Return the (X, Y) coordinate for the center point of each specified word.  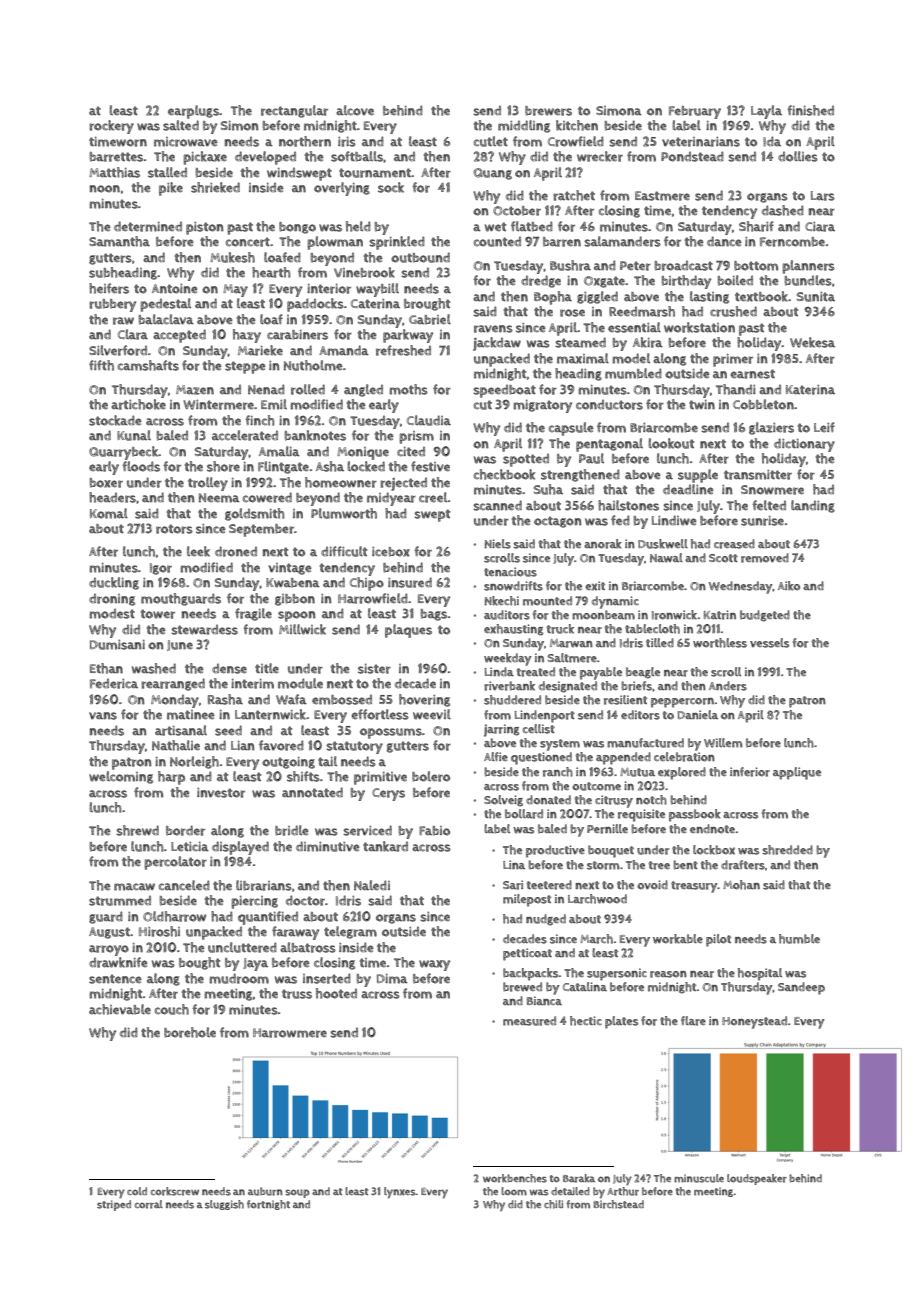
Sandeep (801, 988)
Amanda (344, 350)
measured (529, 1021)
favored (281, 745)
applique (797, 773)
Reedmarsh (642, 311)
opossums (391, 733)
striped (114, 1205)
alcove (355, 110)
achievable (120, 1009)
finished (810, 110)
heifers (109, 288)
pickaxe (205, 158)
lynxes (400, 1193)
